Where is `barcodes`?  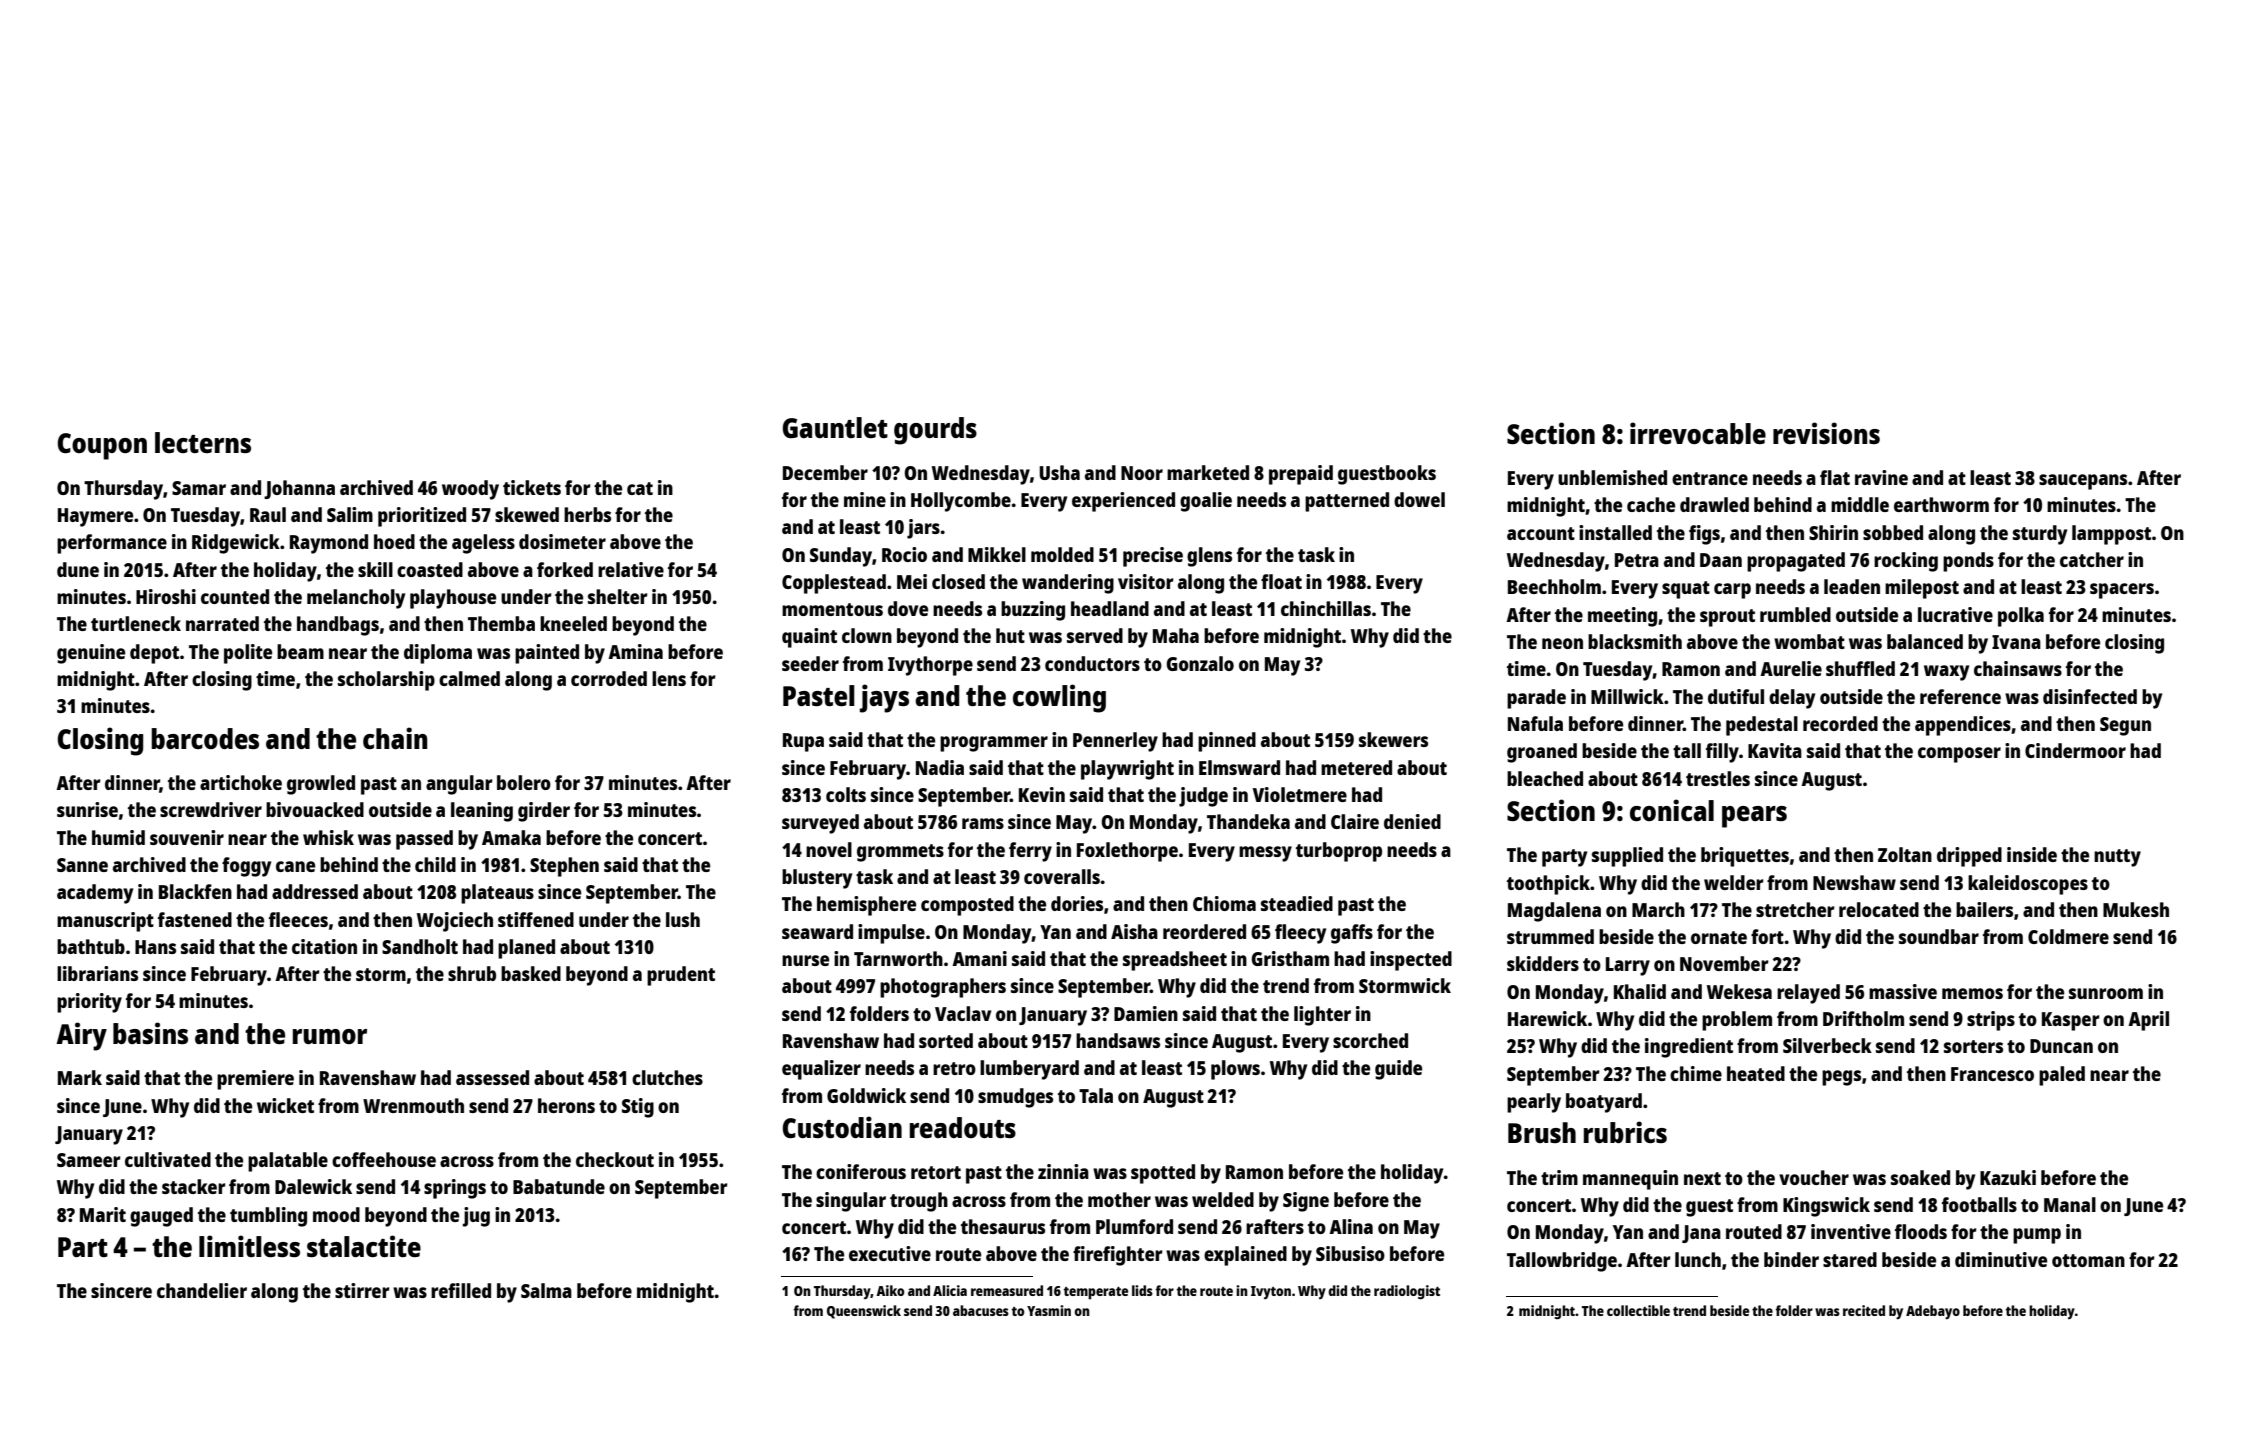
barcodes is located at coordinates (205, 738).
